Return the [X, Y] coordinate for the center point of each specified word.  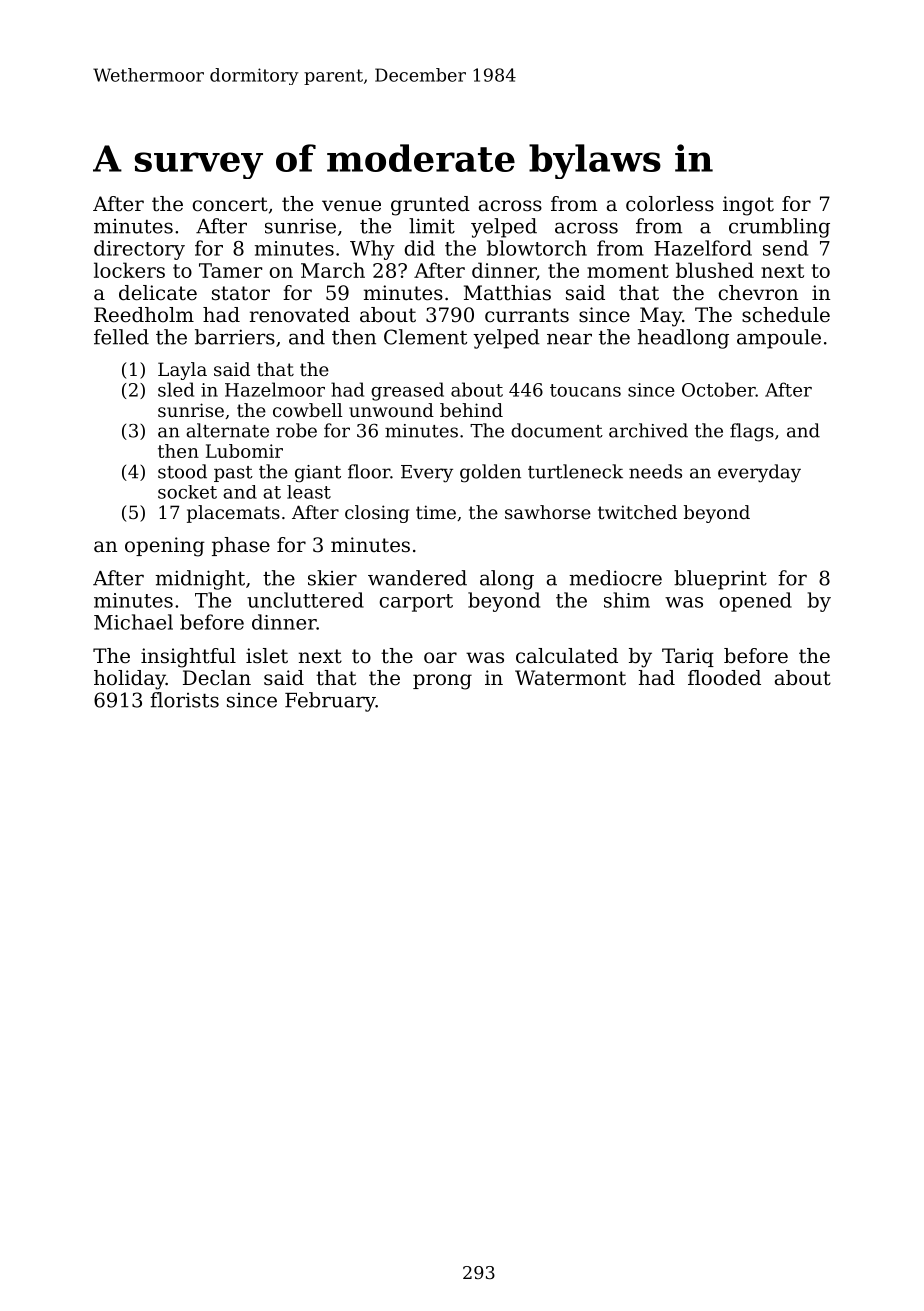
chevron [758, 293]
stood [182, 471]
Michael [133, 622]
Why [372, 250]
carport [416, 603]
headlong [683, 339]
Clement [425, 337]
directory [139, 250]
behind [471, 410]
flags [752, 432]
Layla [182, 371]
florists [184, 700]
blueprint [720, 580]
